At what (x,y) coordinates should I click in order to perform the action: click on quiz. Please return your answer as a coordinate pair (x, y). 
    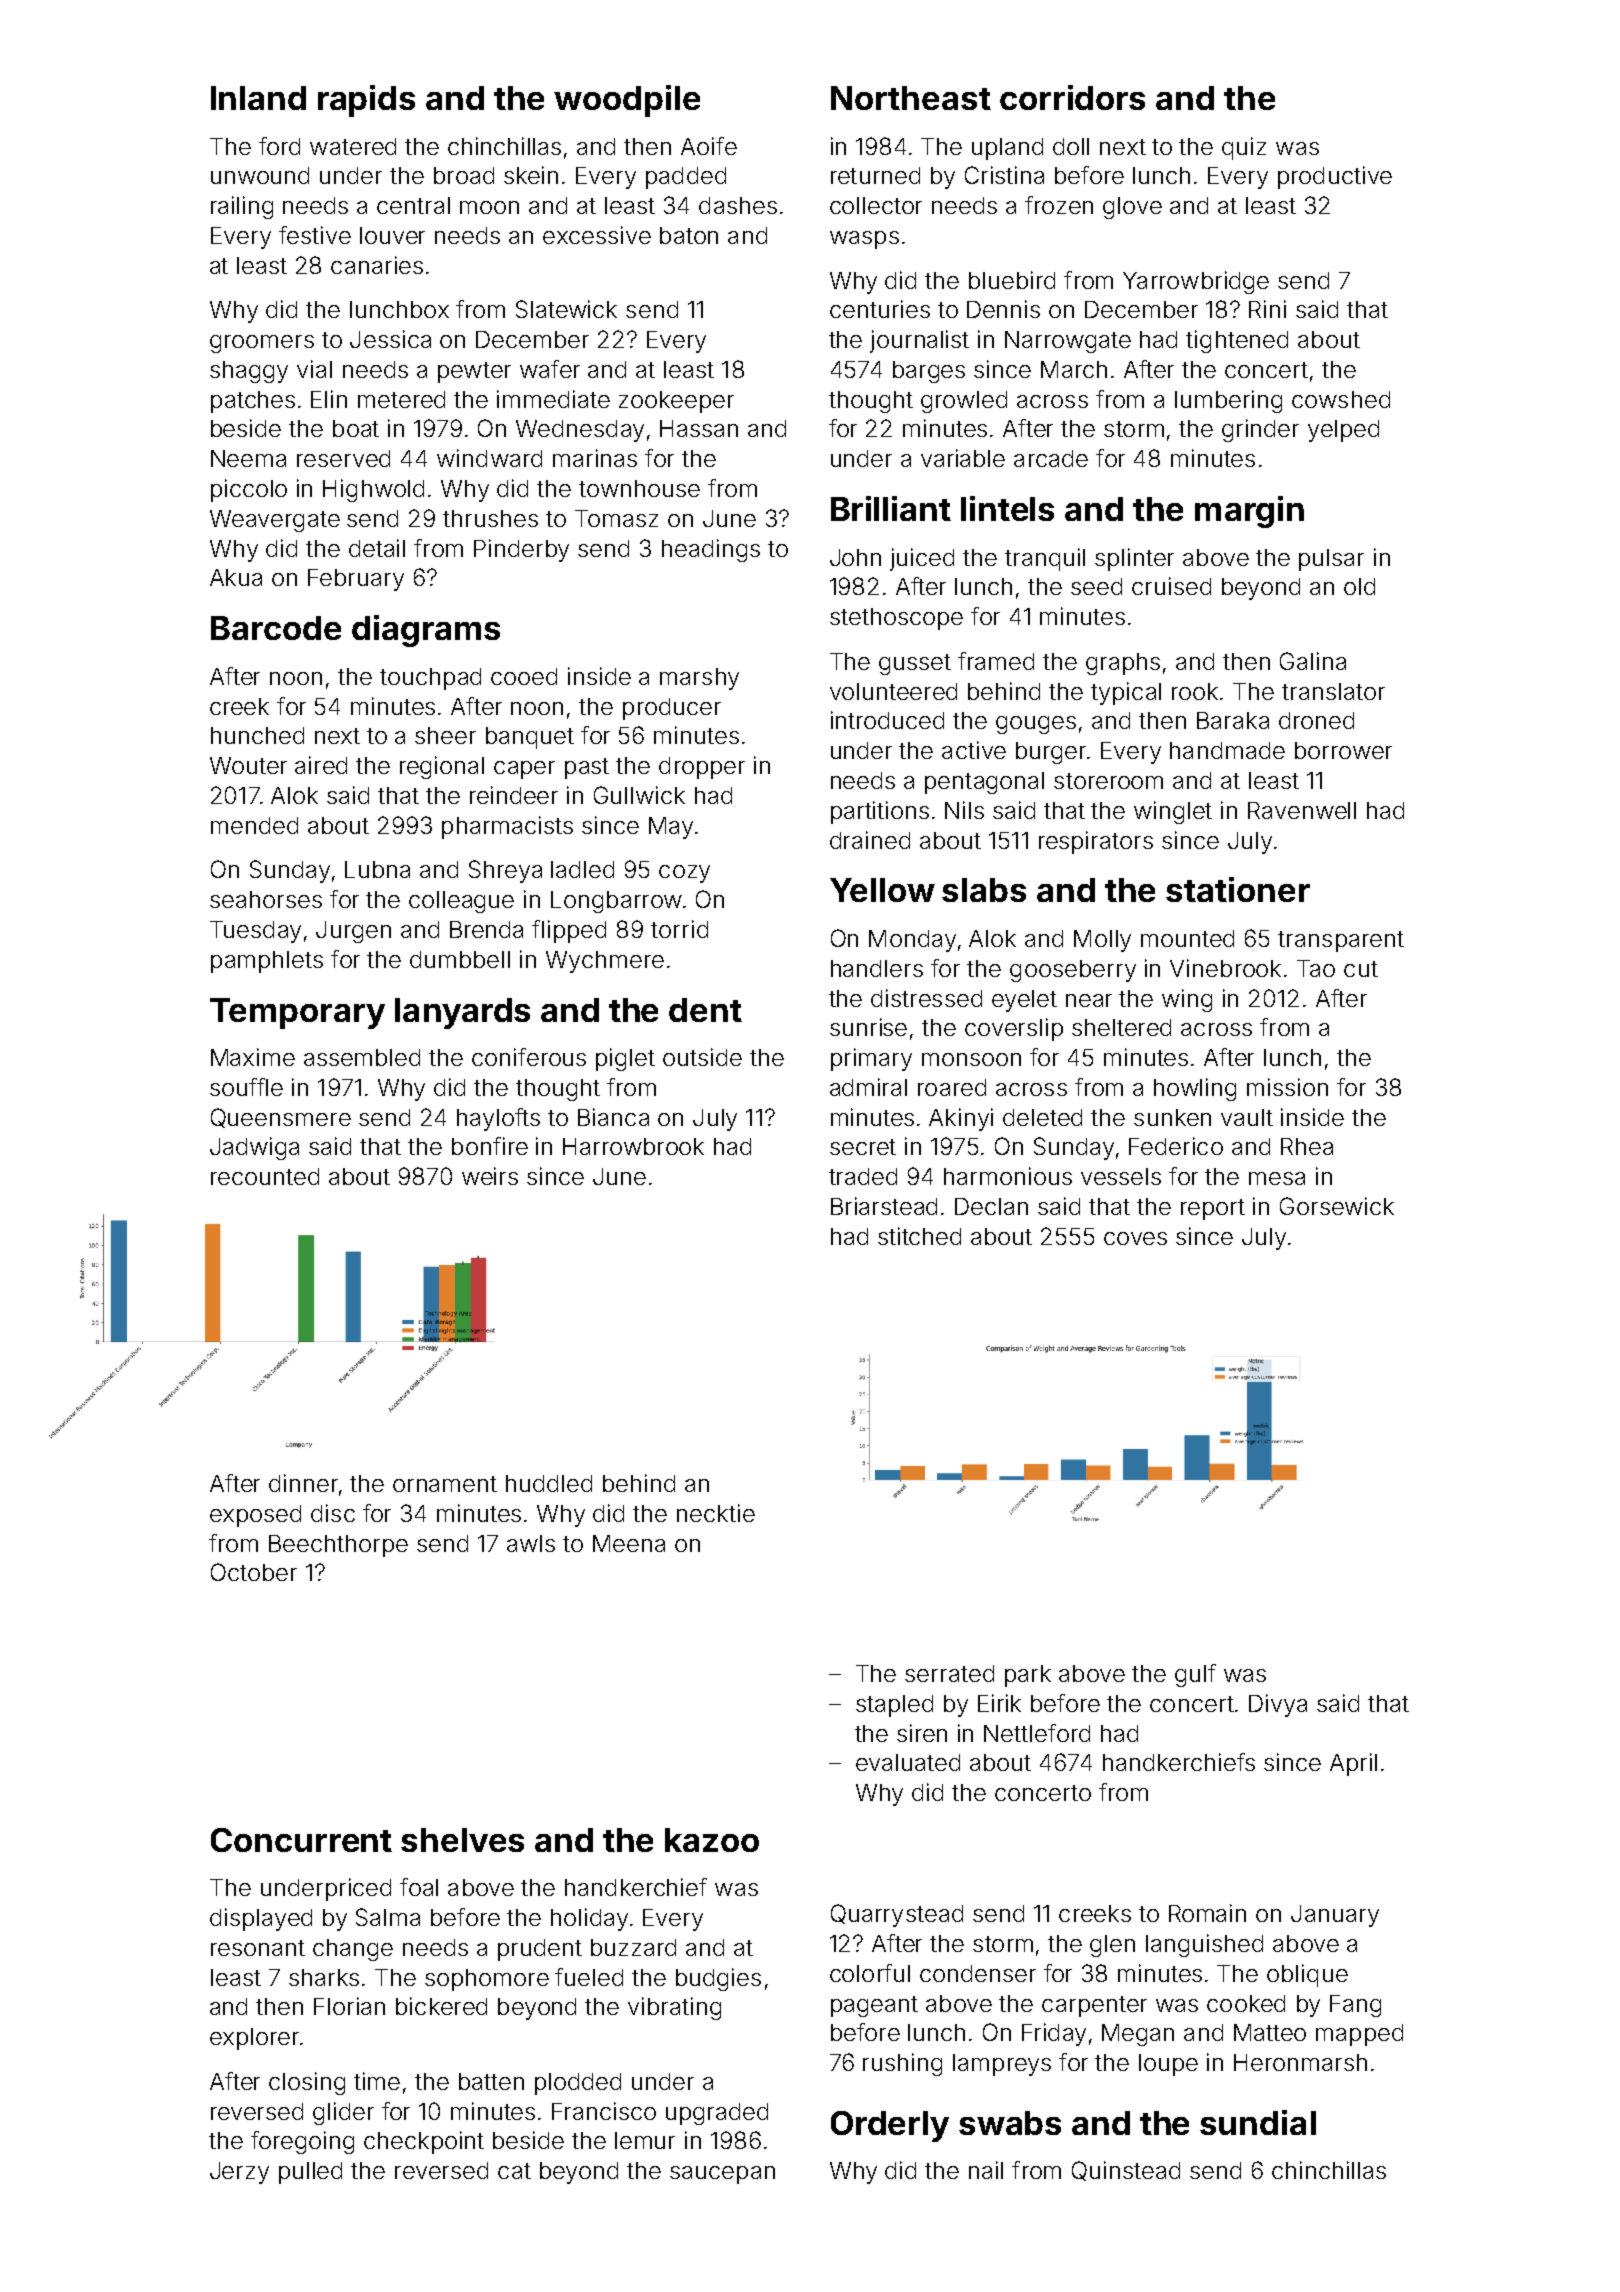
    Looking at the image, I should click on (1244, 148).
